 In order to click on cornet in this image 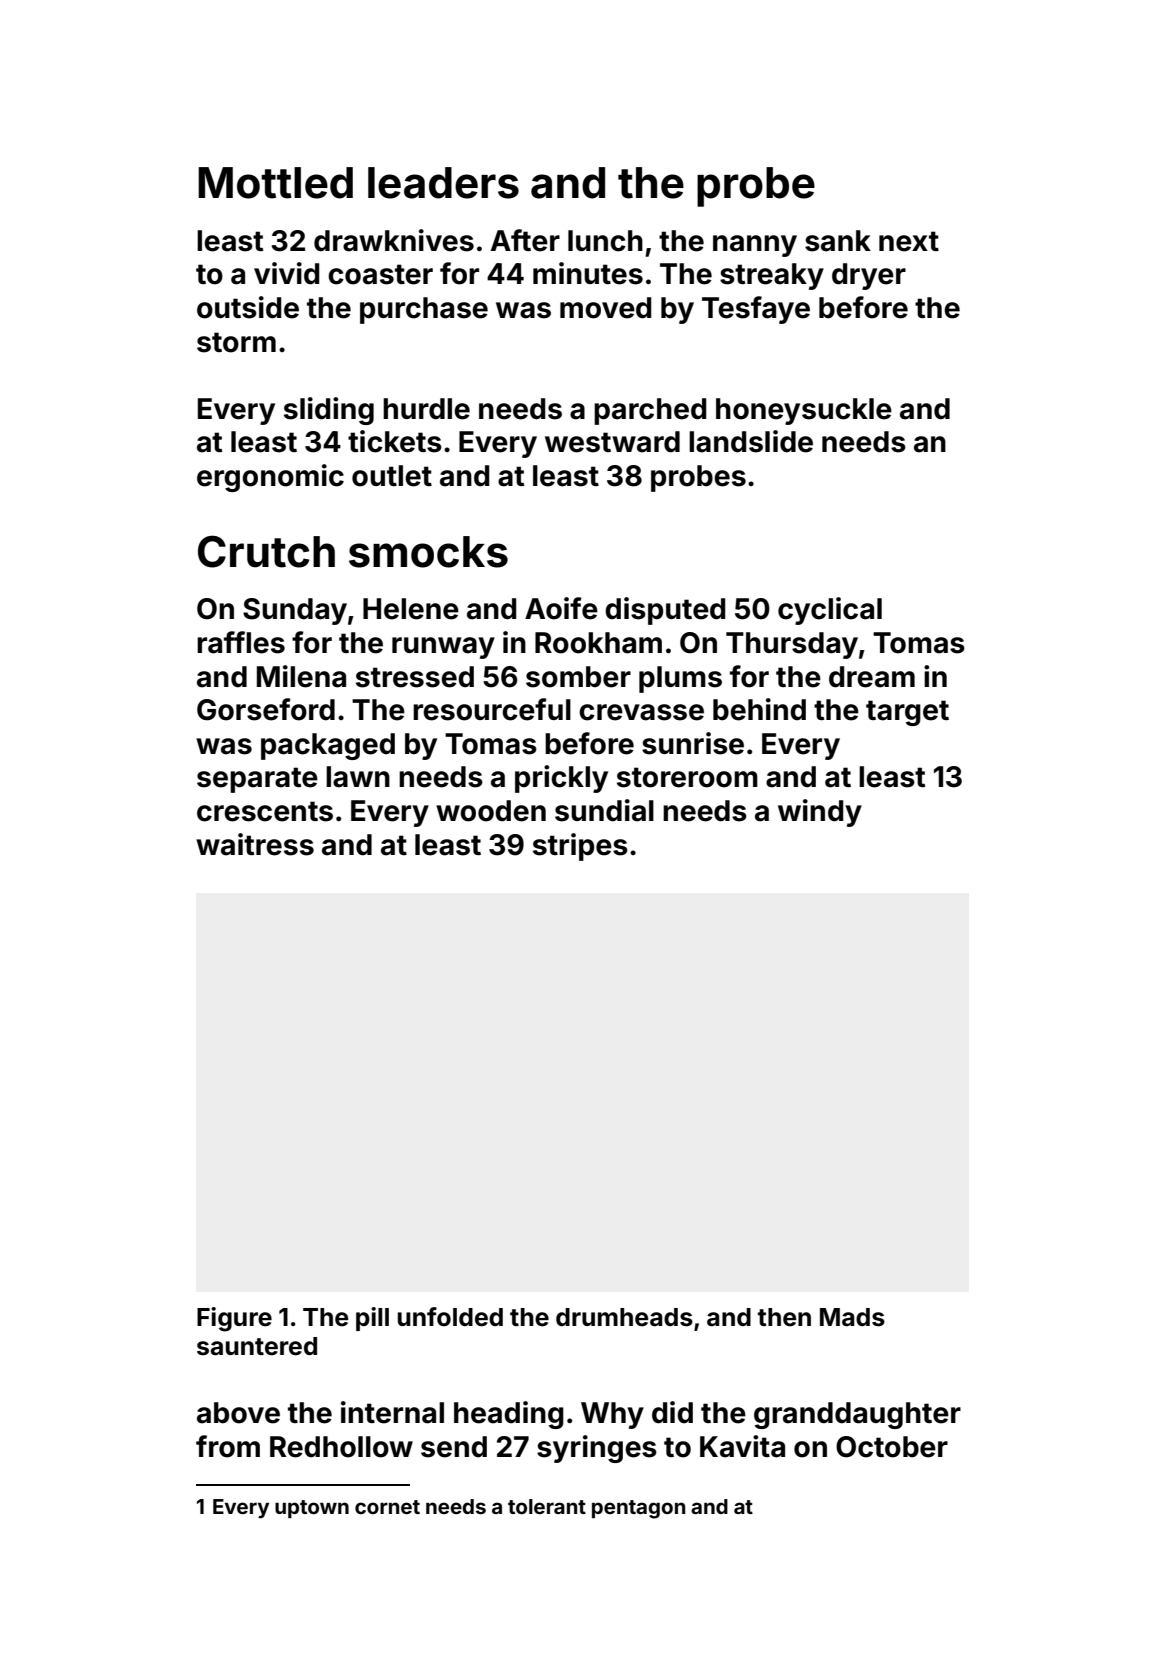, I will do `click(387, 1507)`.
